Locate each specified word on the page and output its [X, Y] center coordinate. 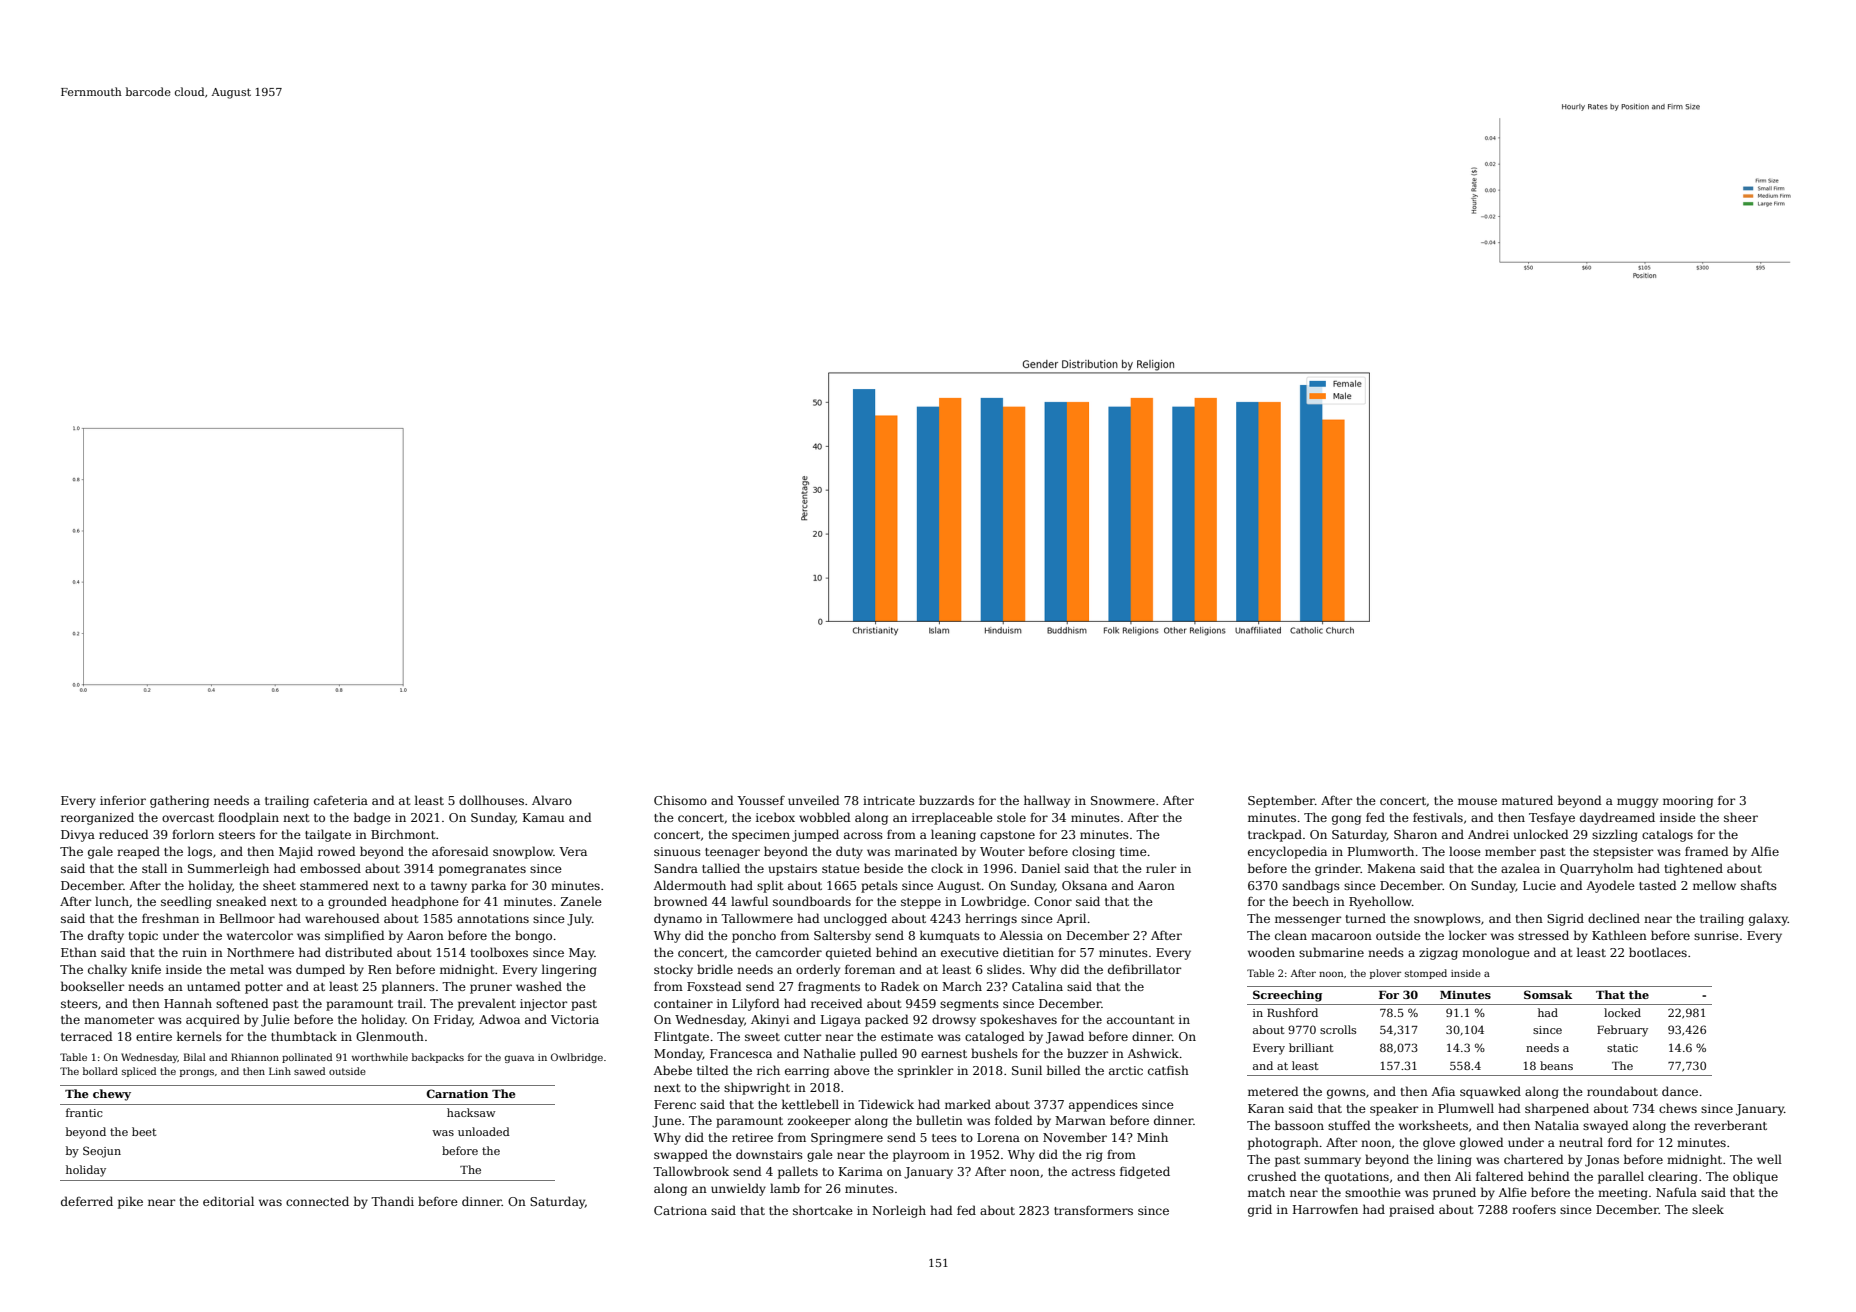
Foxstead [714, 986]
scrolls [1338, 1029]
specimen [761, 836]
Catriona [680, 1210]
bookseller [92, 986]
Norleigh [899, 1211]
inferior [123, 800]
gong [1346, 820]
